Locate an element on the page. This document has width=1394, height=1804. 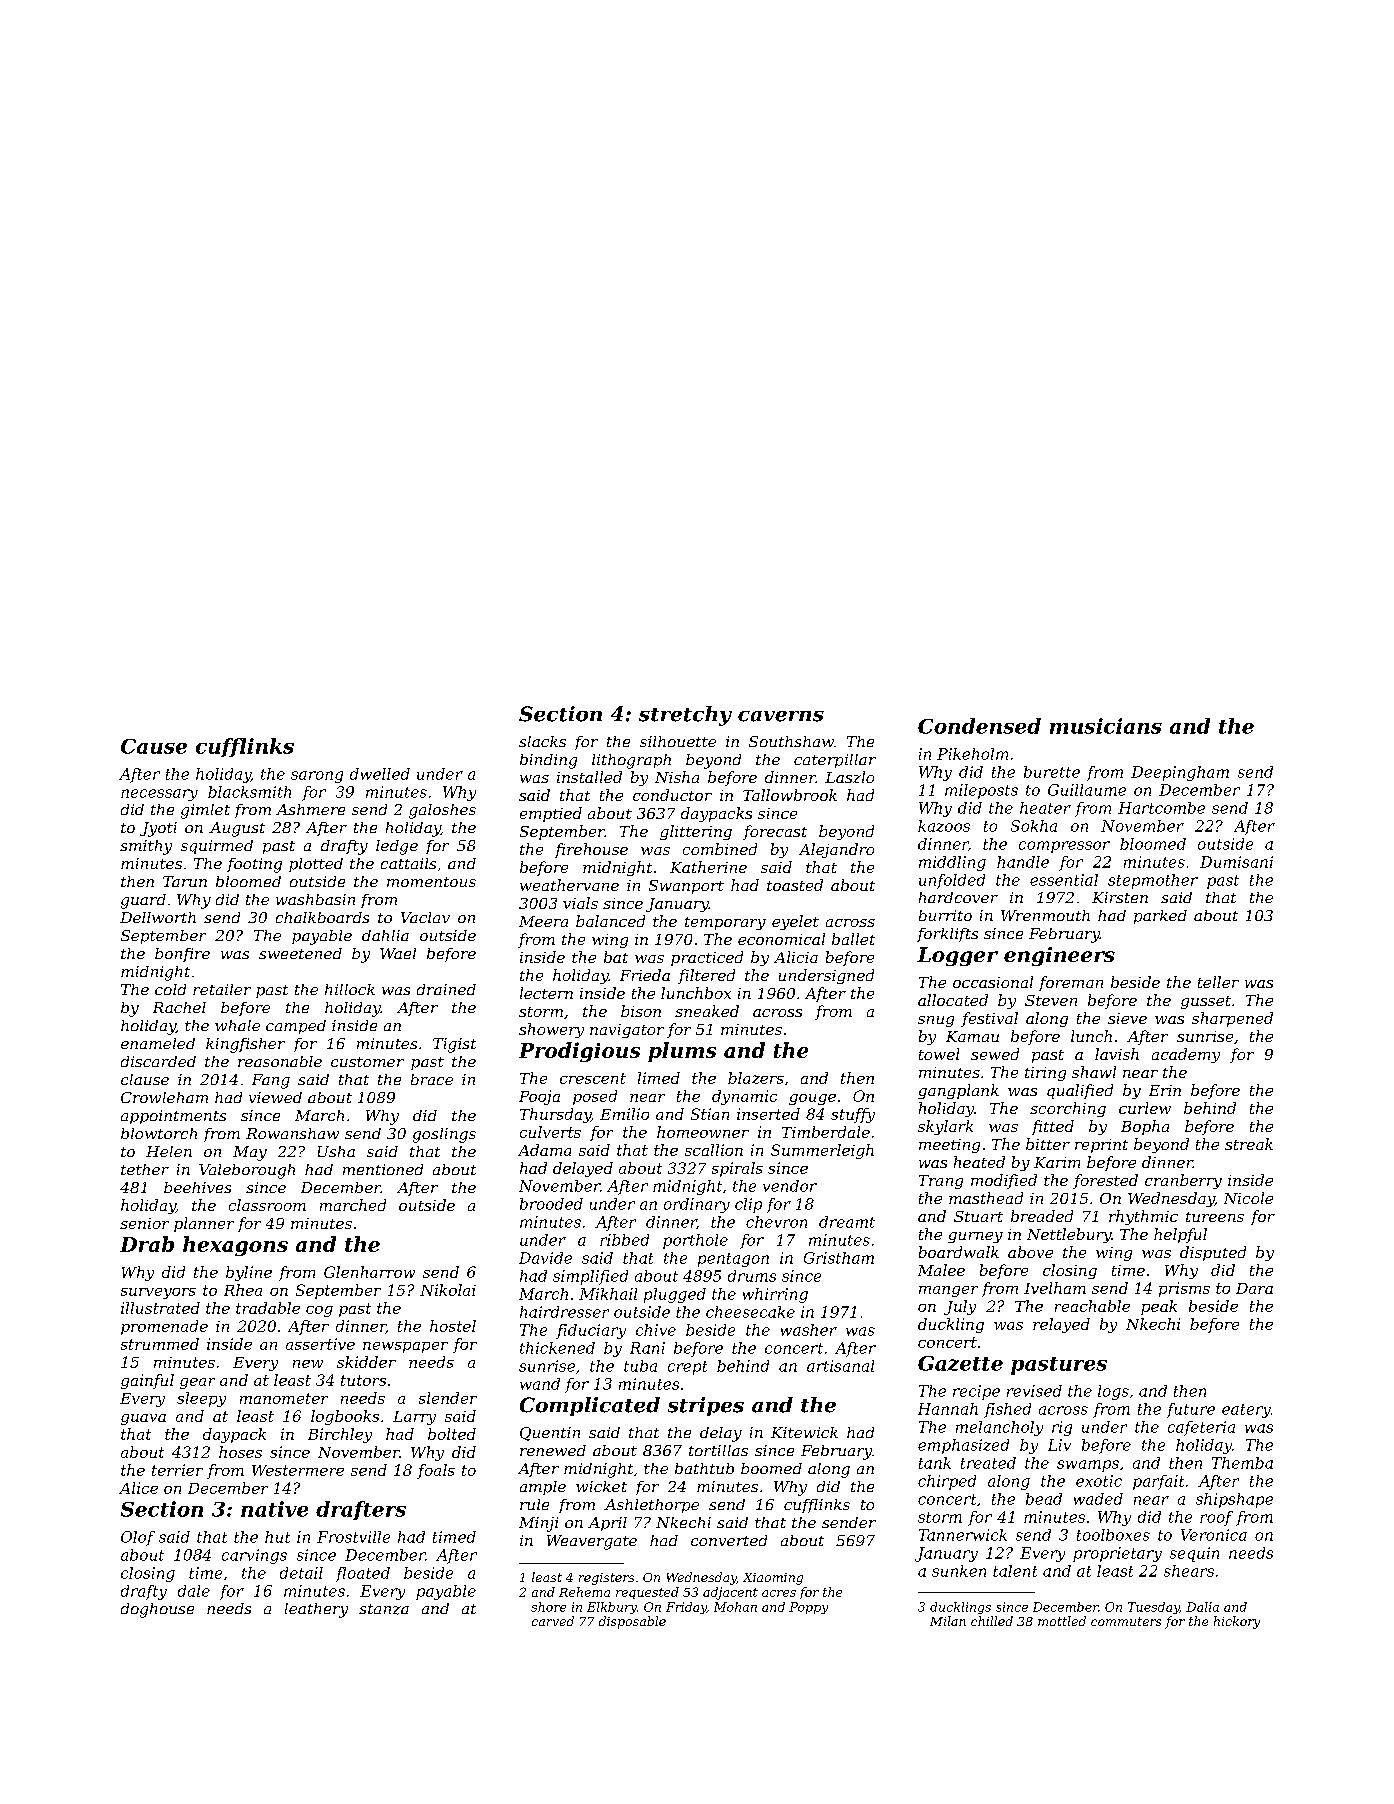
crept is located at coordinates (687, 1368).
